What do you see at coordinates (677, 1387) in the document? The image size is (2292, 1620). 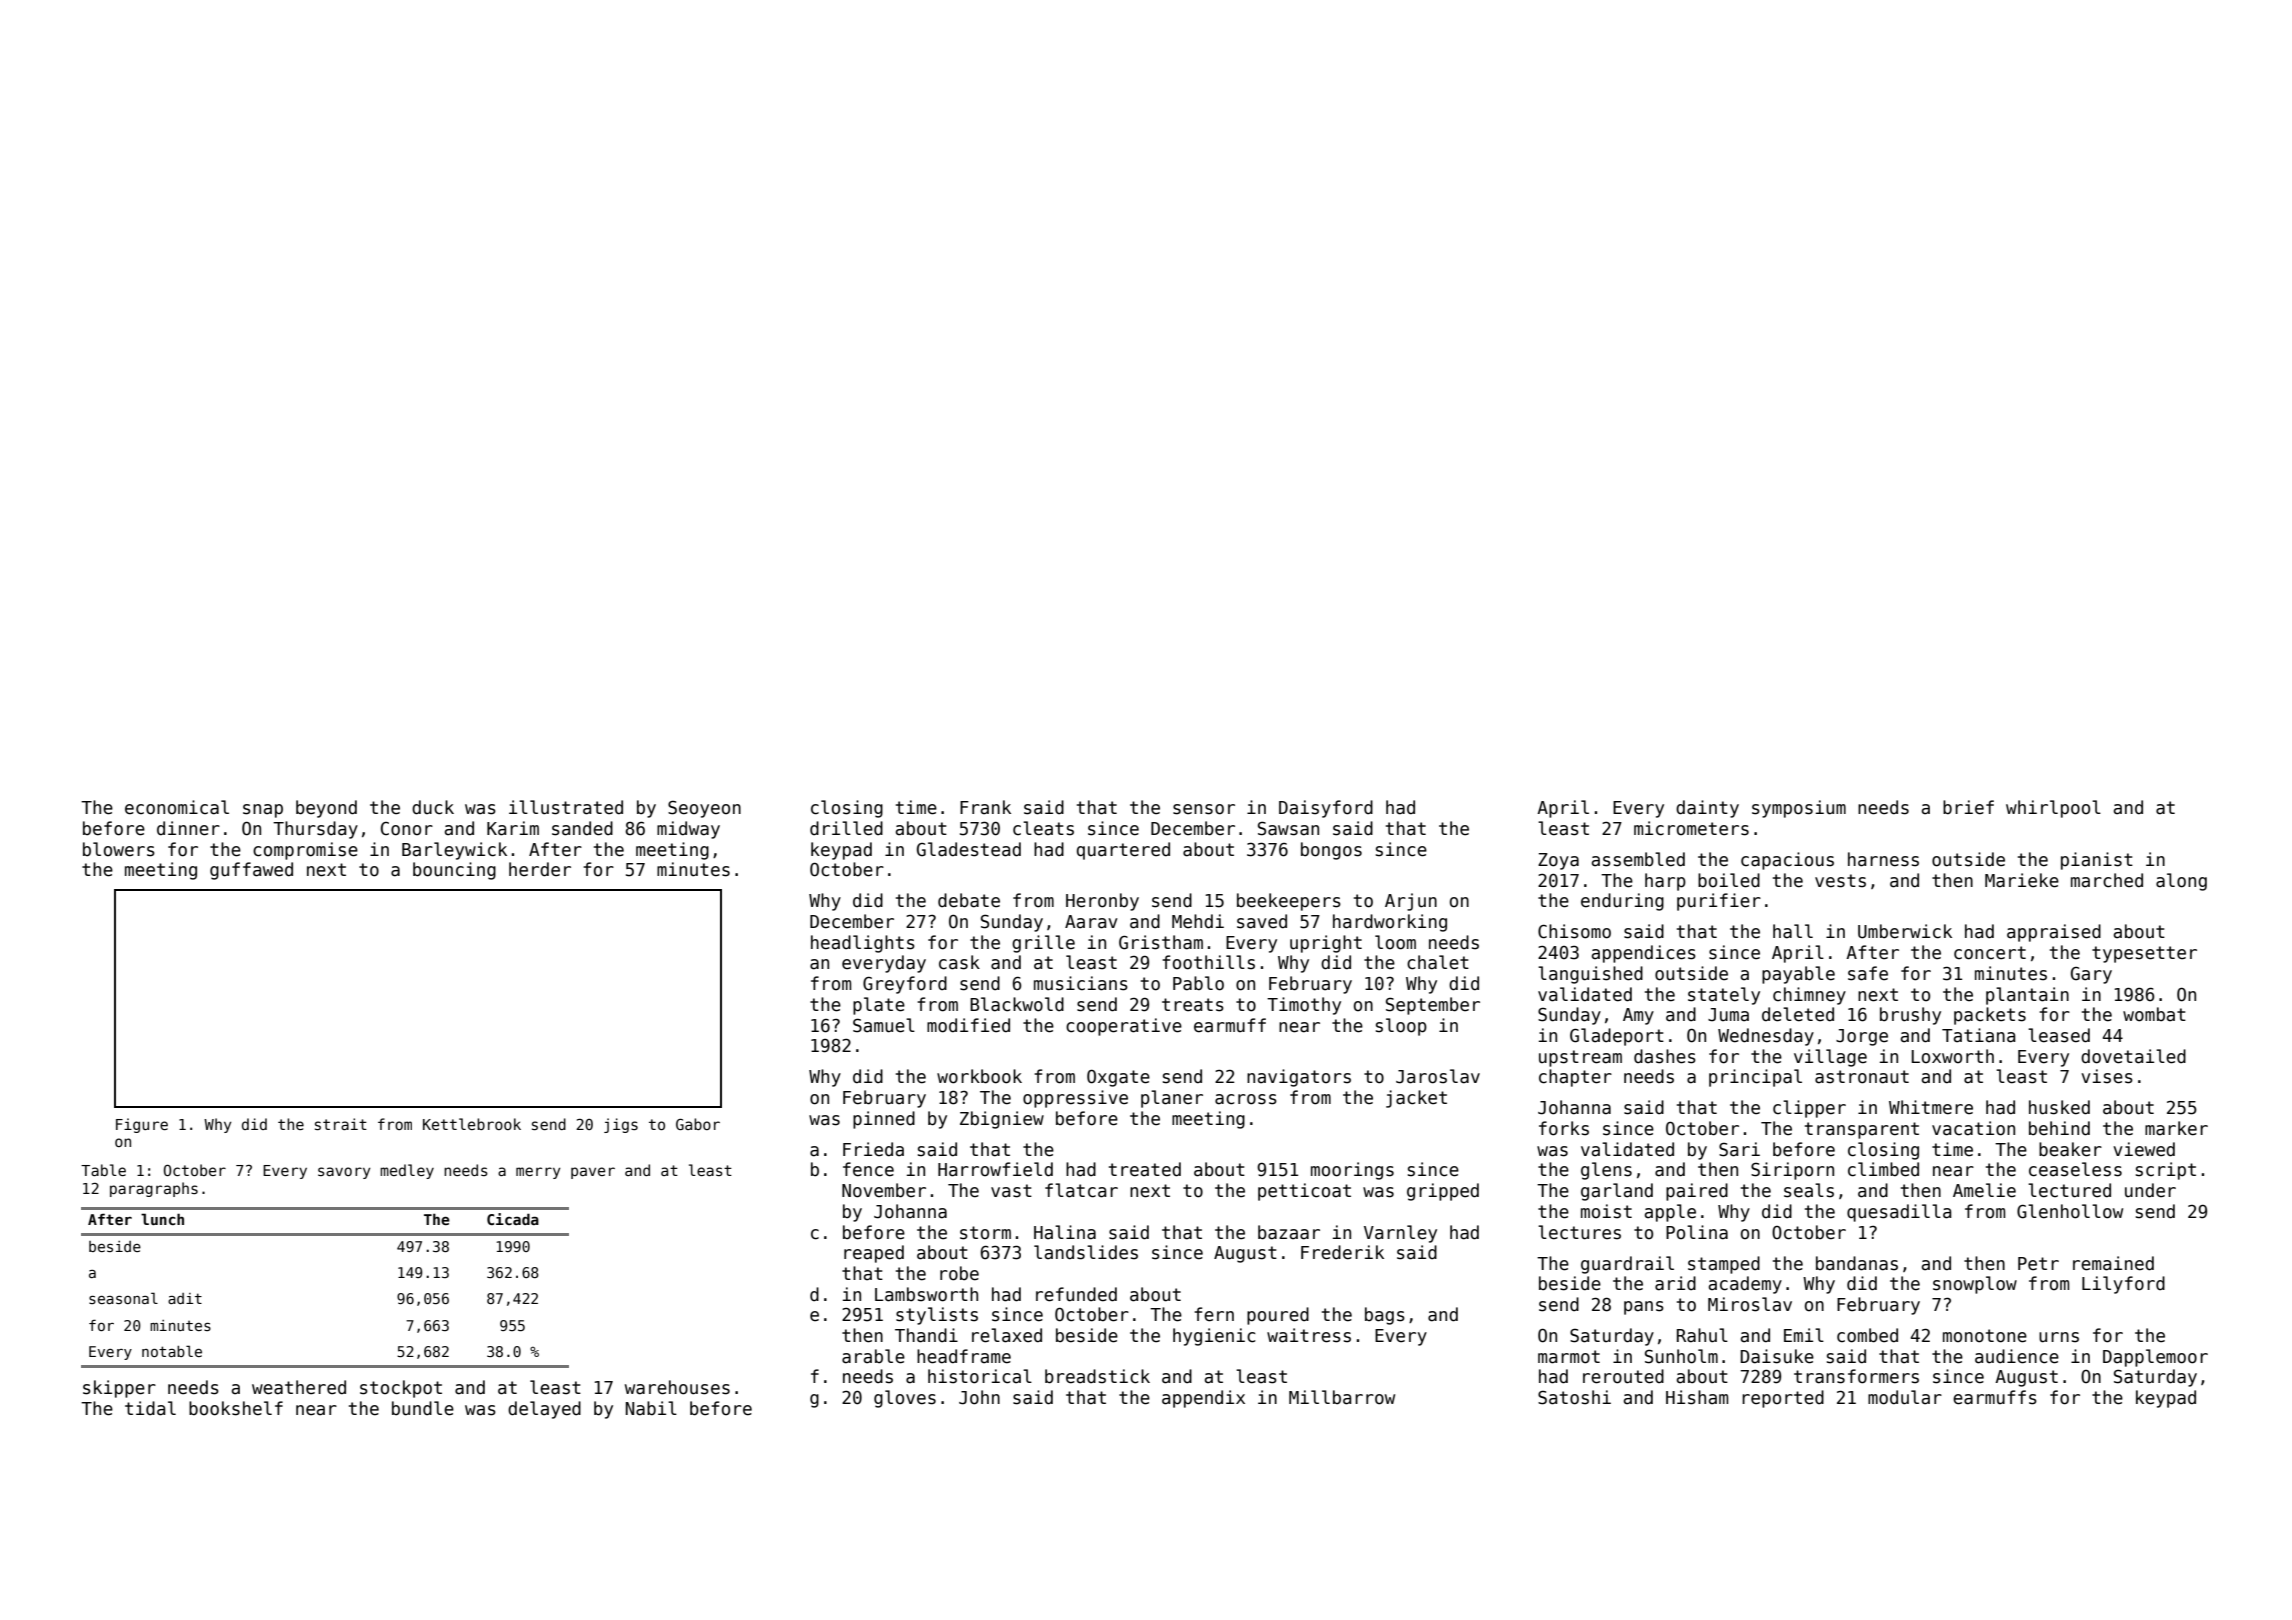 I see `warehouses` at bounding box center [677, 1387].
